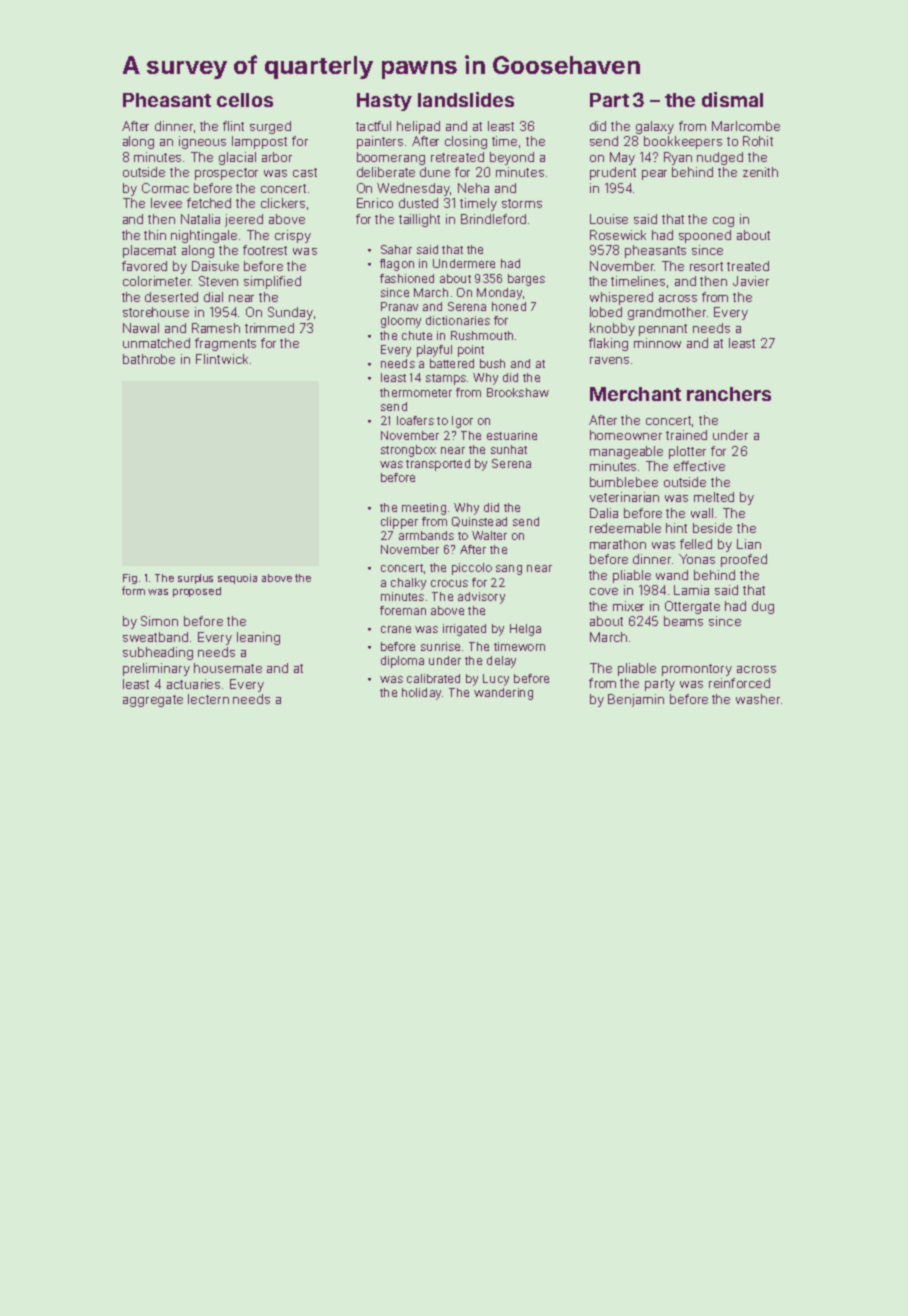  I want to click on Simon, so click(159, 621).
